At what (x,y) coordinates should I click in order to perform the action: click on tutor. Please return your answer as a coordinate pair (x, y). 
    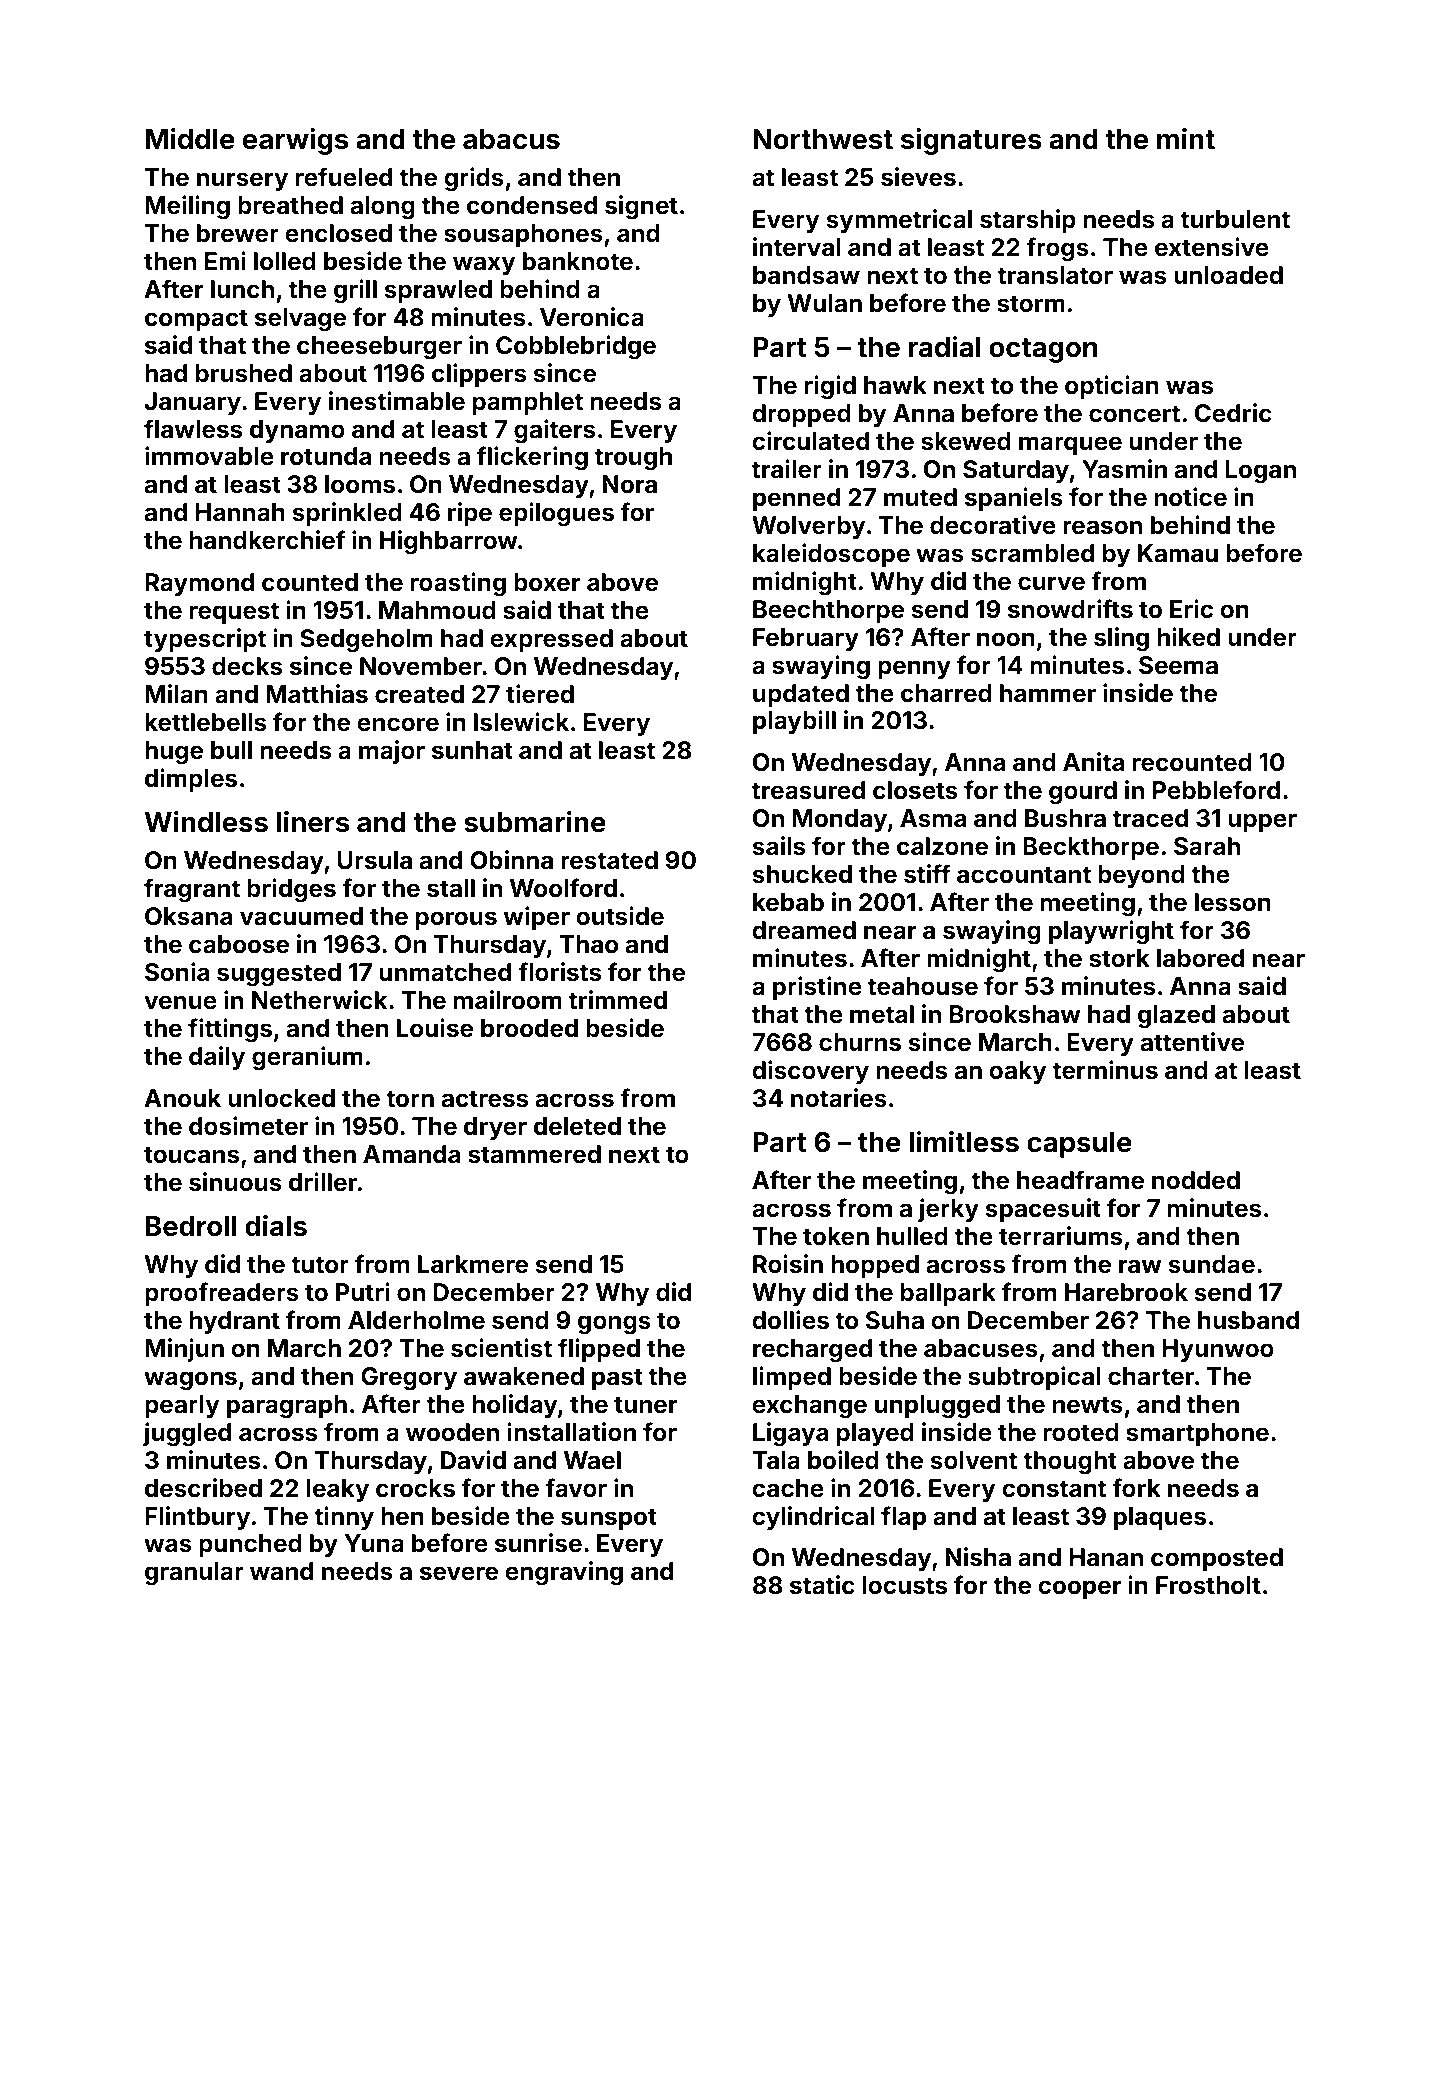
    Looking at the image, I should click on (320, 1265).
